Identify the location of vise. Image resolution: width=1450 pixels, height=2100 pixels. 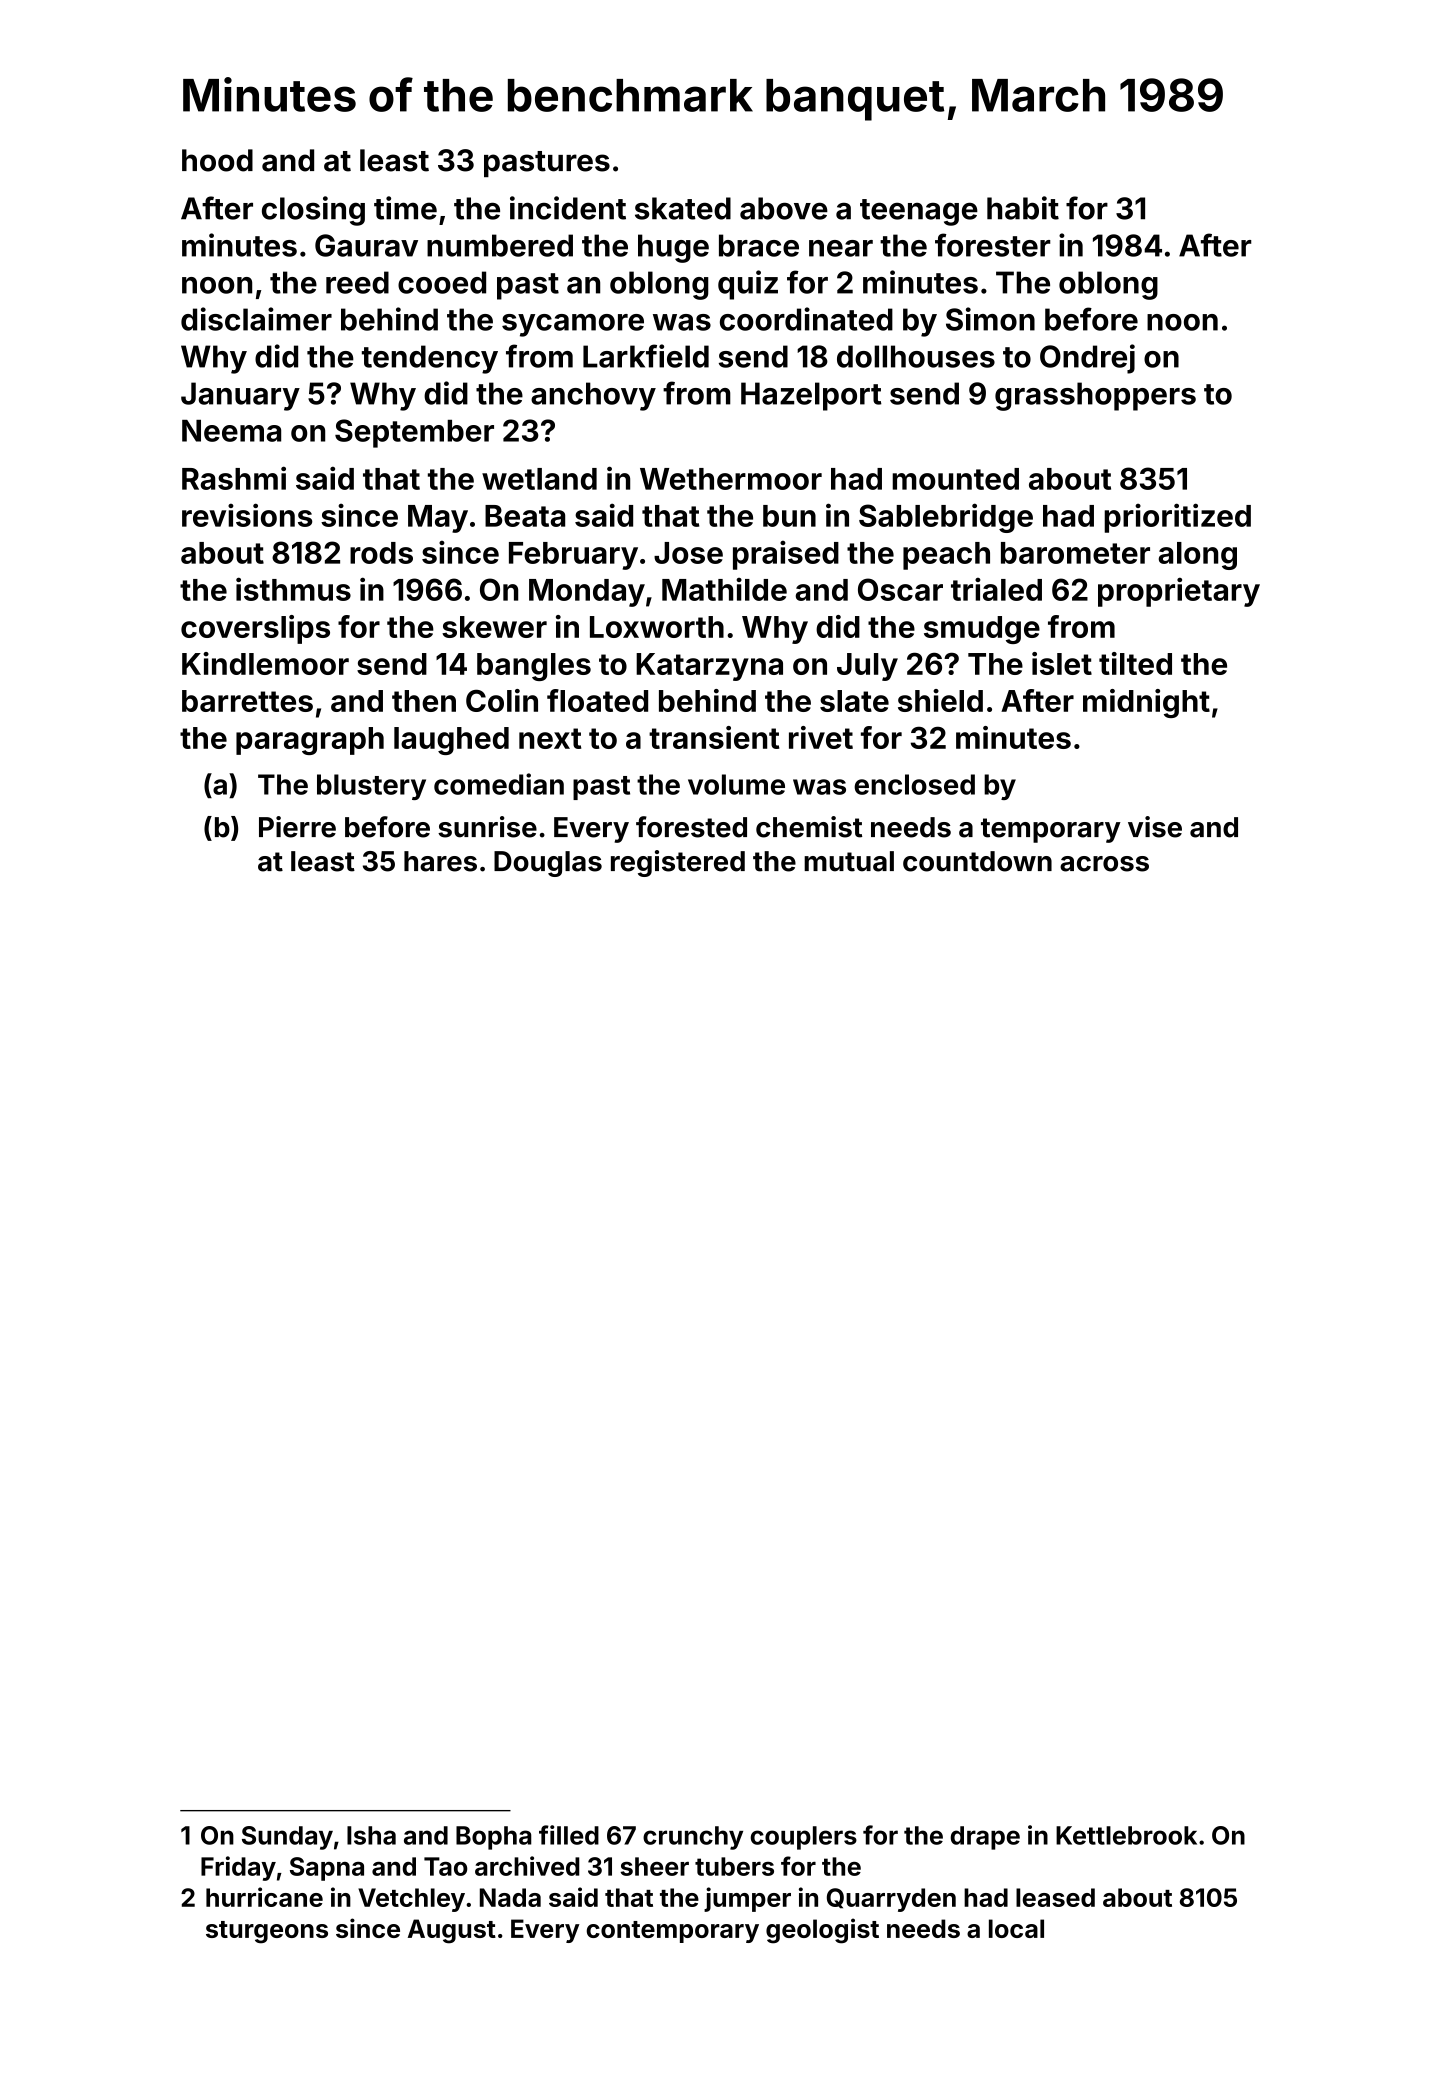
(1155, 827).
